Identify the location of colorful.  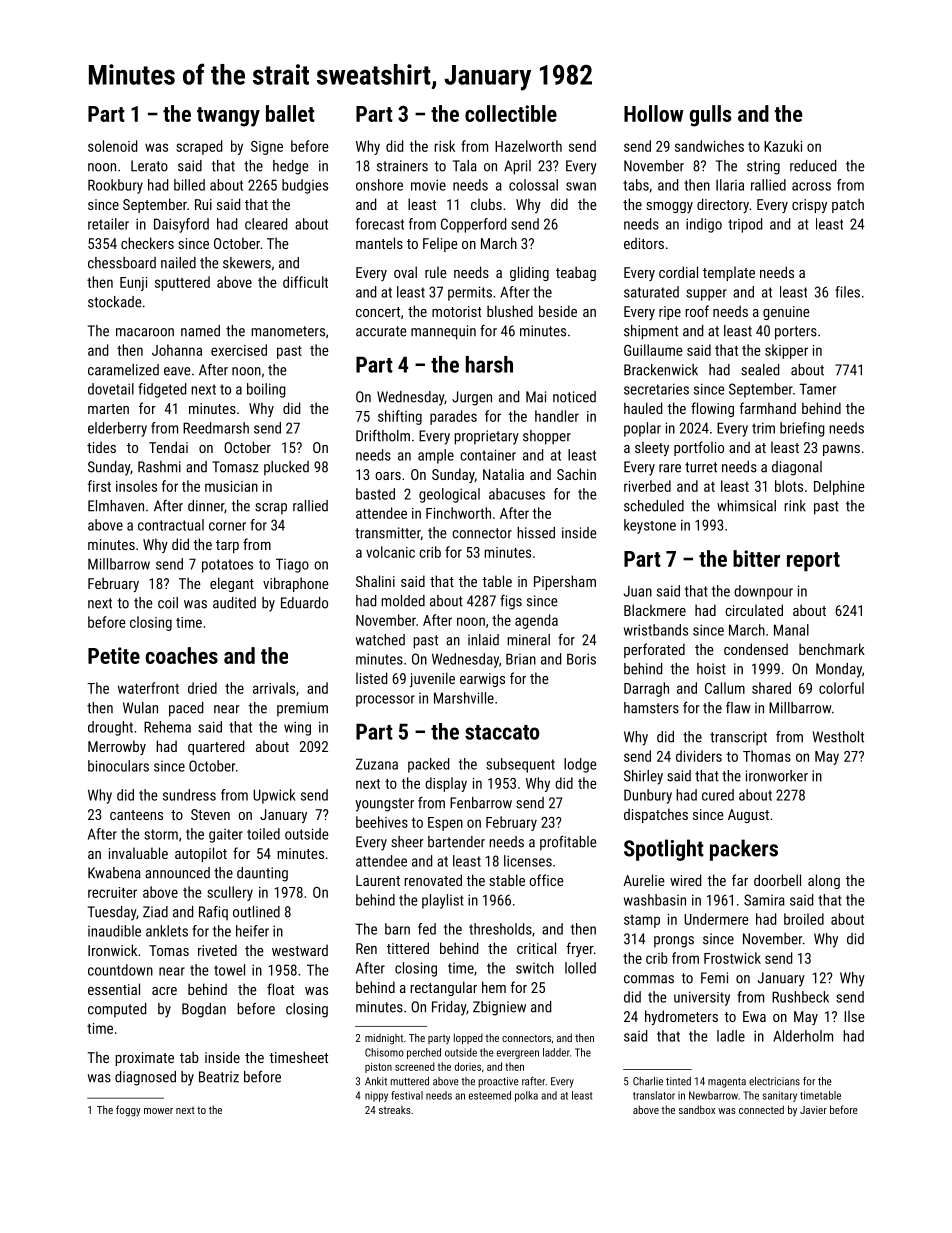
(841, 688).
